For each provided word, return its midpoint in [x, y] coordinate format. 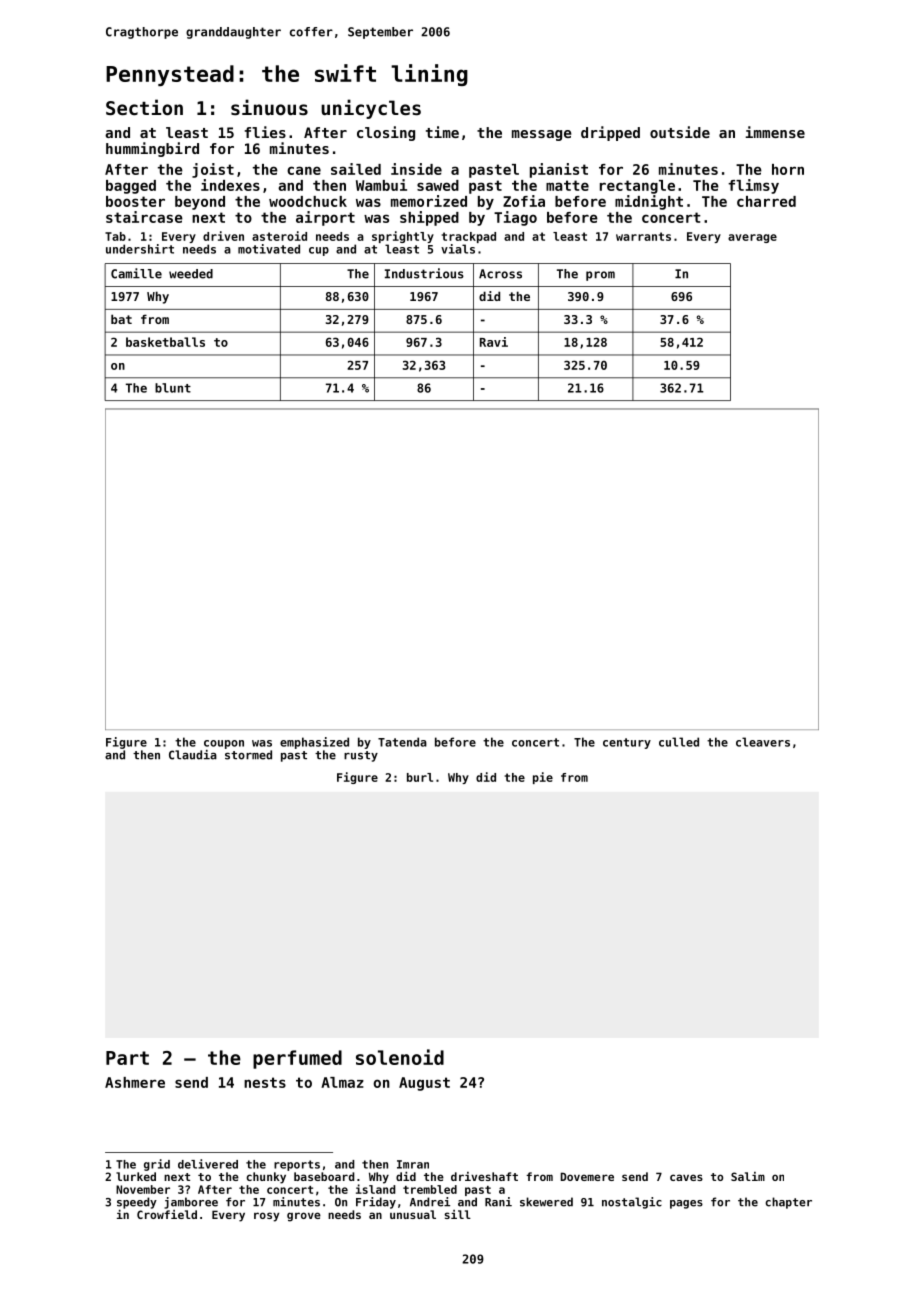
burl [420, 777]
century [627, 743]
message [542, 135]
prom [600, 276]
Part [127, 1058]
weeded [191, 274]
